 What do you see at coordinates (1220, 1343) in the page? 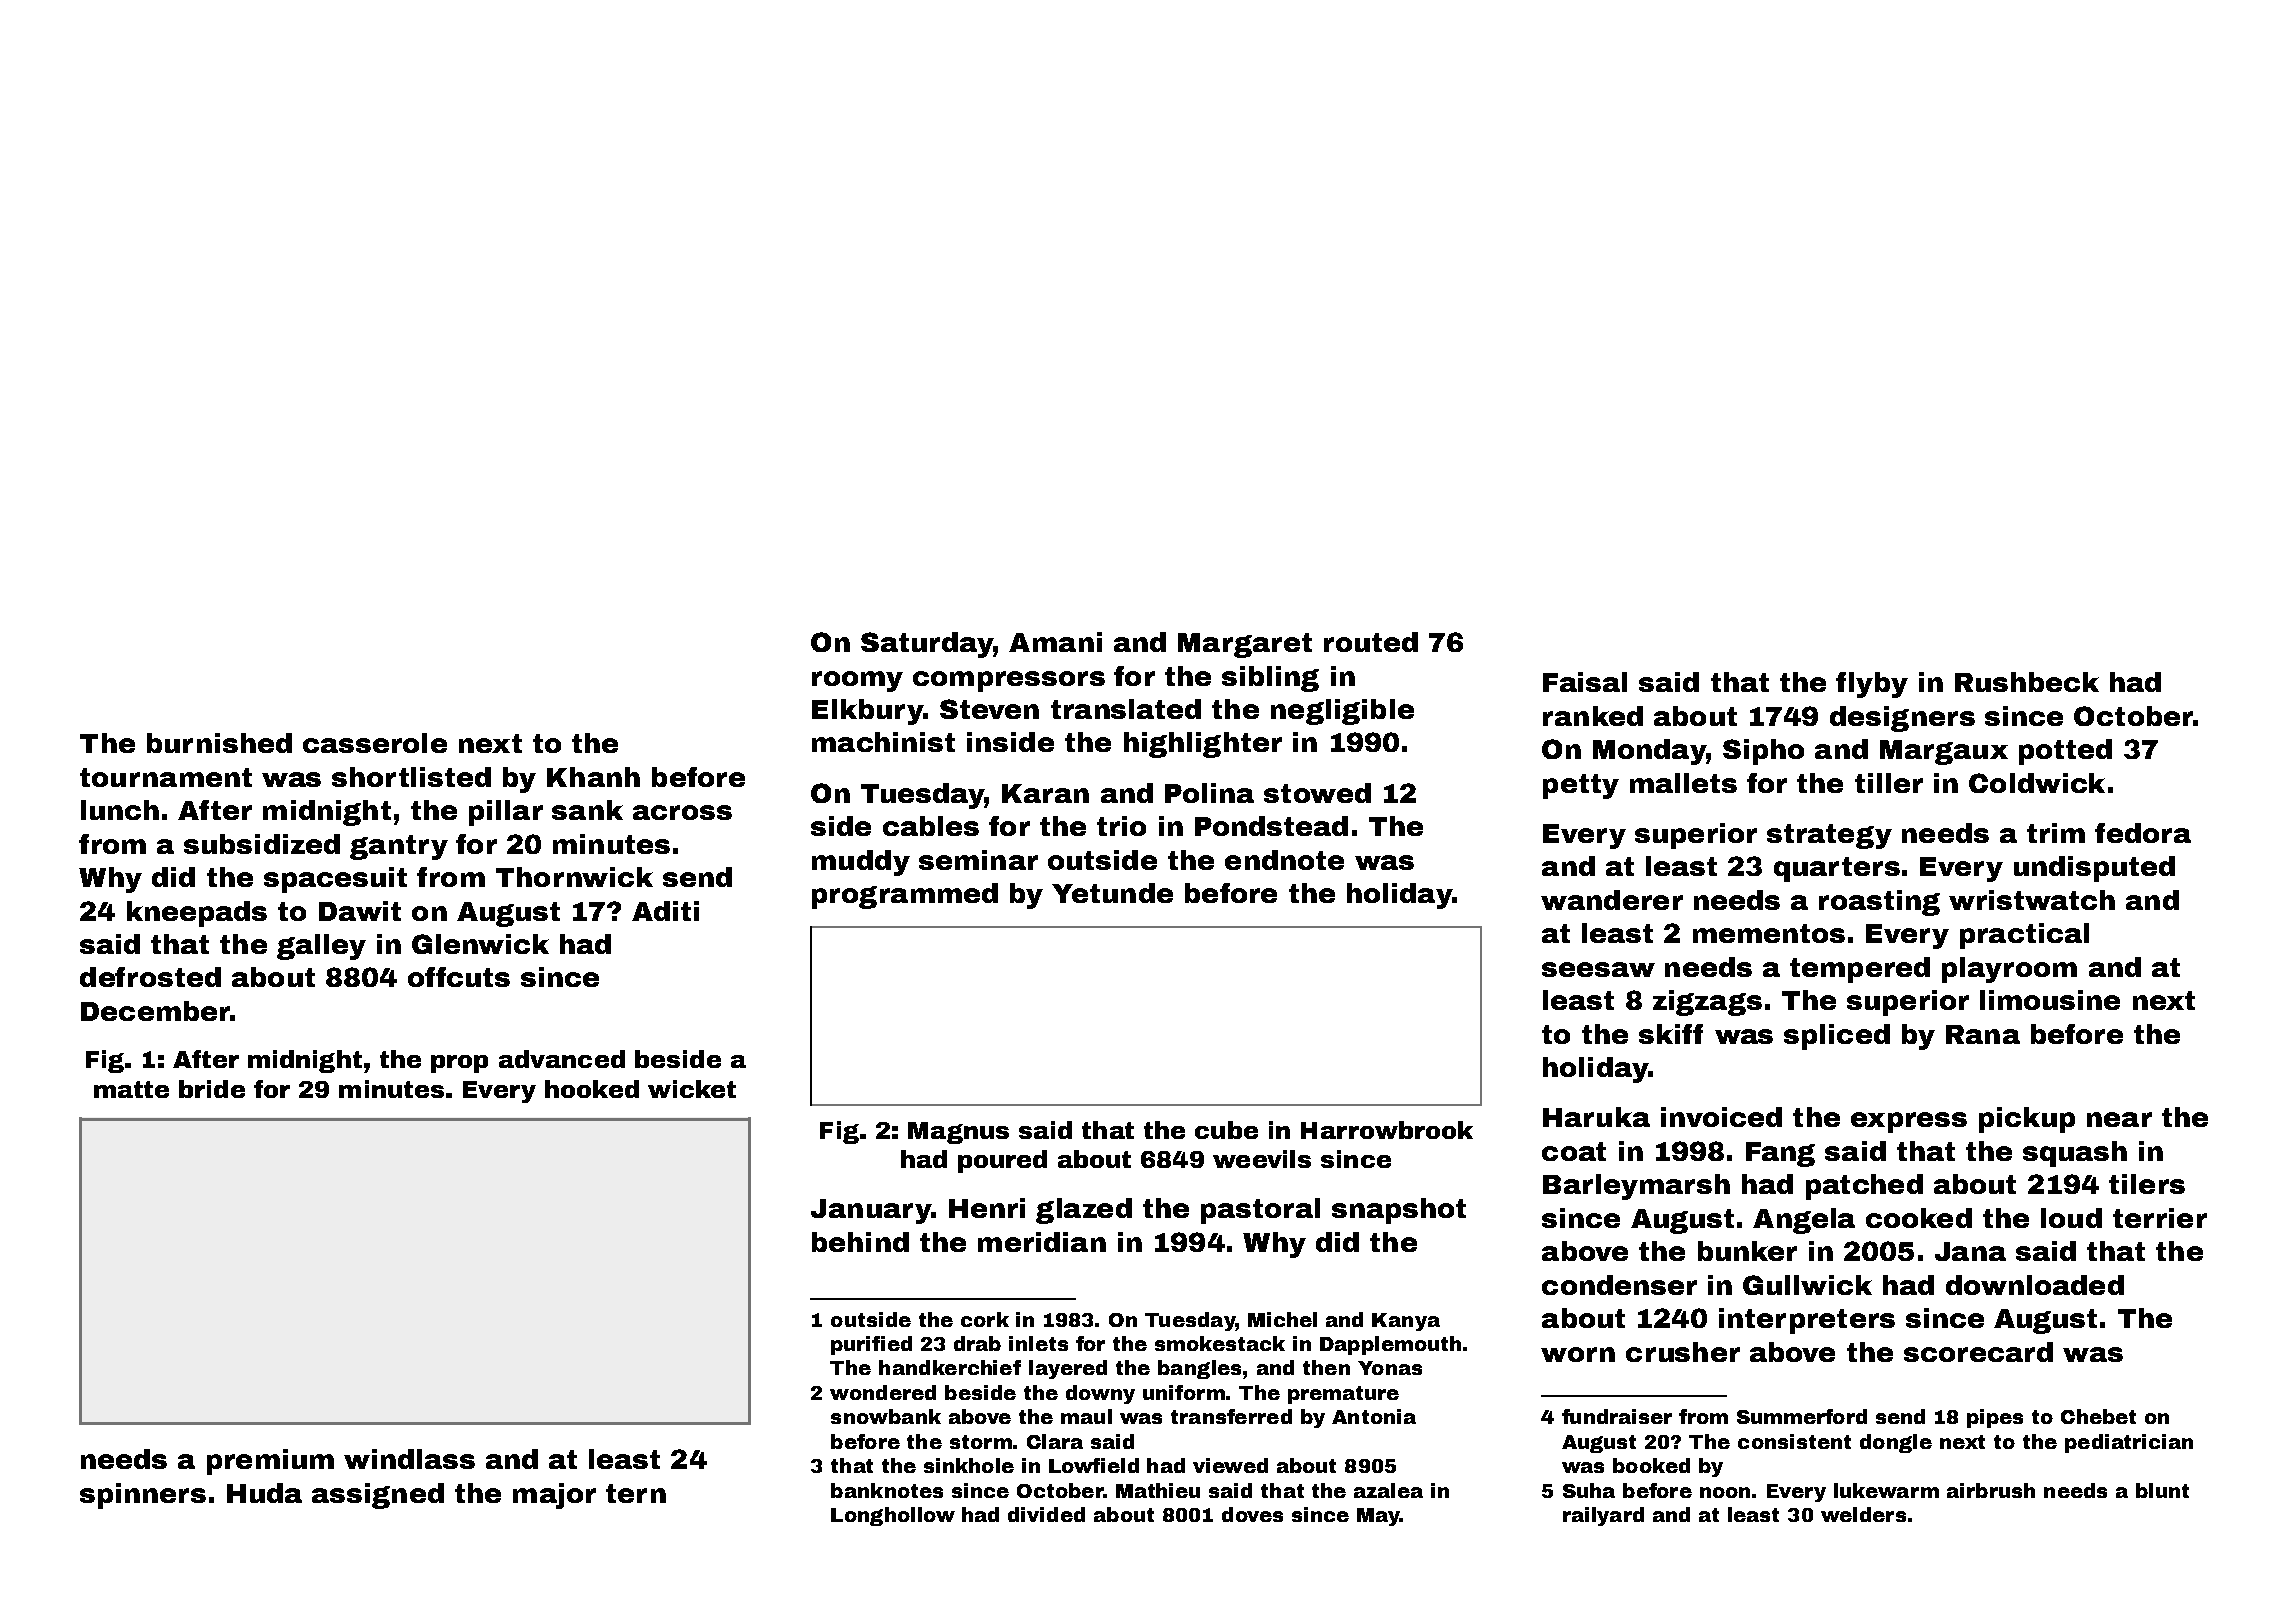
I see `smokestack` at bounding box center [1220, 1343].
